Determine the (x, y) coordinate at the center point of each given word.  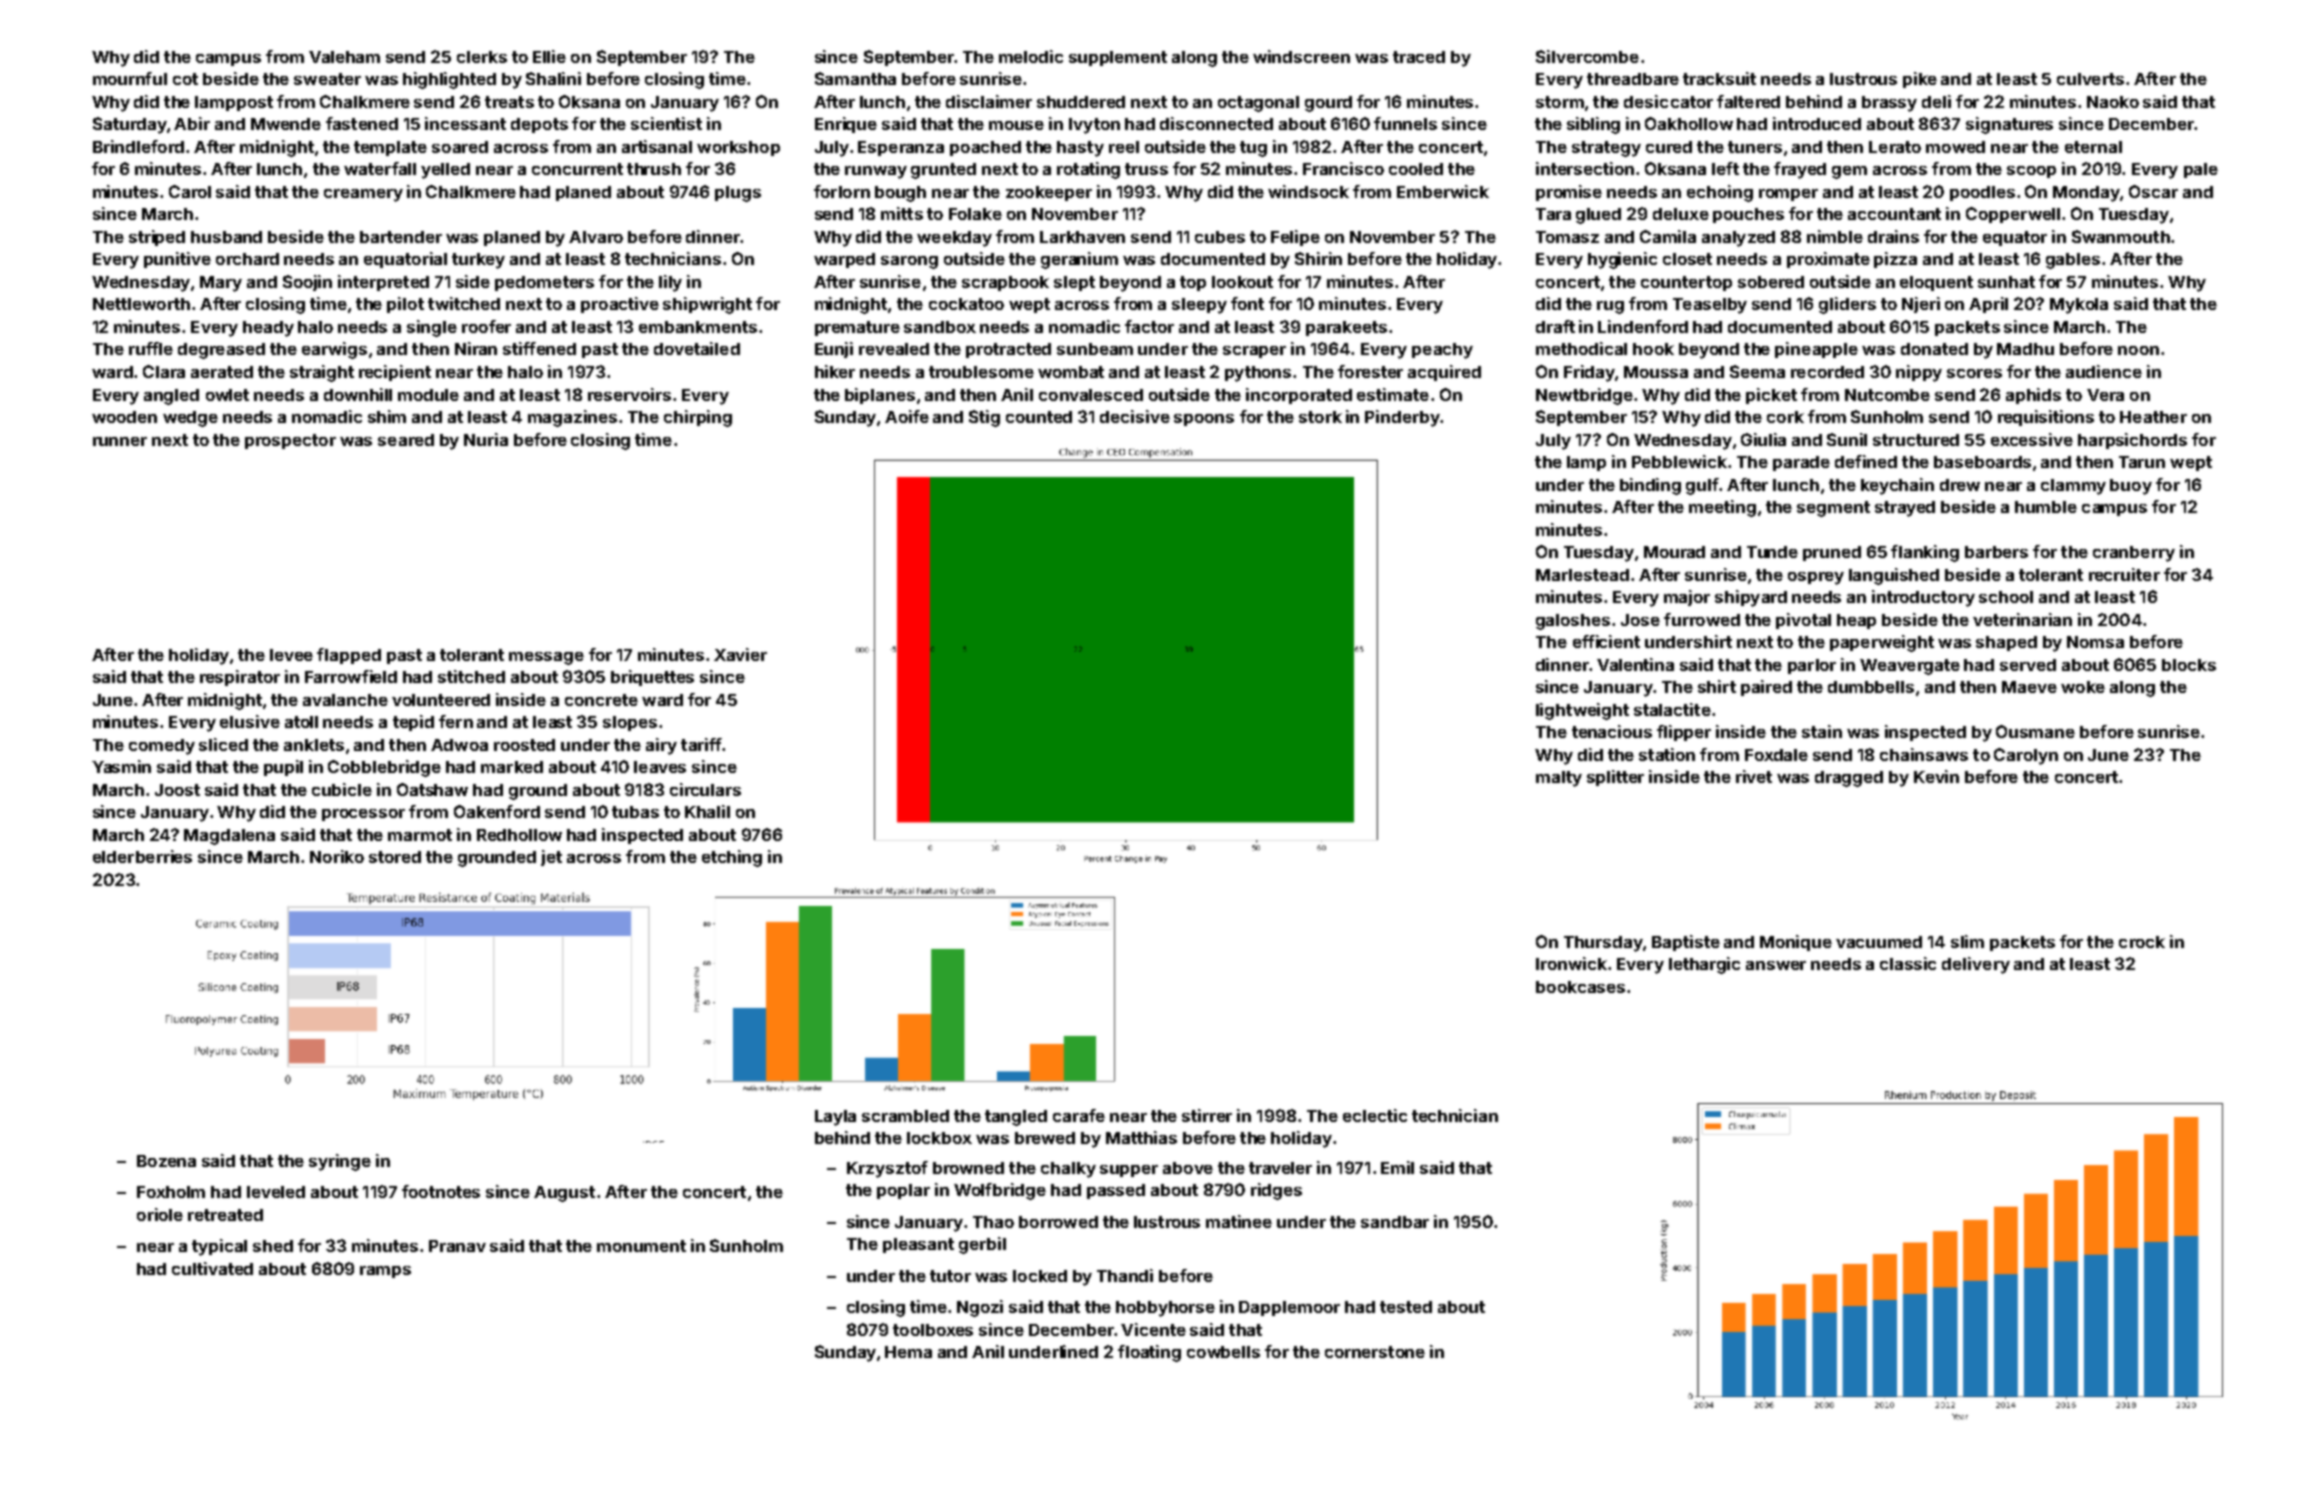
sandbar (1395, 1222)
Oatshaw (432, 789)
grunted (943, 171)
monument (641, 1246)
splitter (1615, 778)
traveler (1280, 1168)
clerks (482, 57)
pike (1920, 80)
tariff (701, 744)
